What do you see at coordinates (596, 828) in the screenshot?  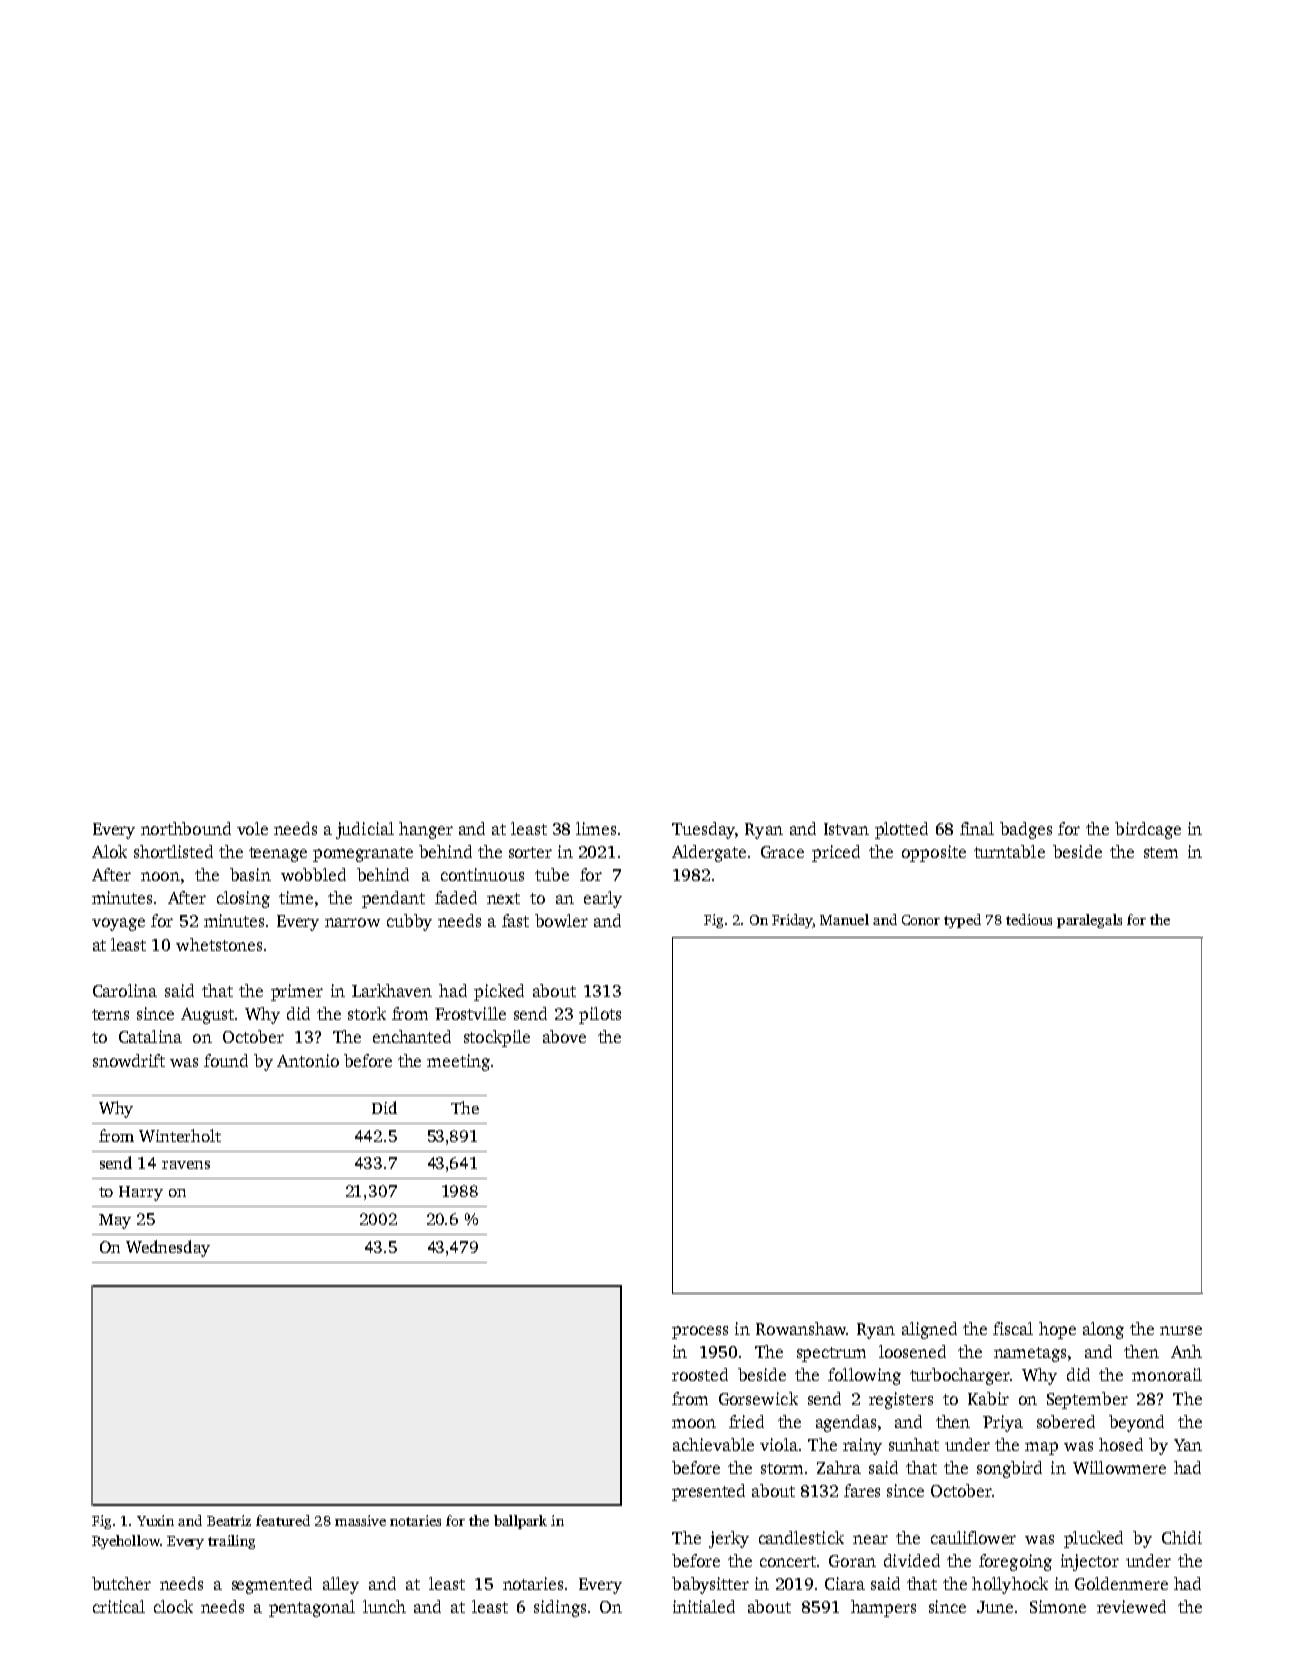 I see `limes` at bounding box center [596, 828].
